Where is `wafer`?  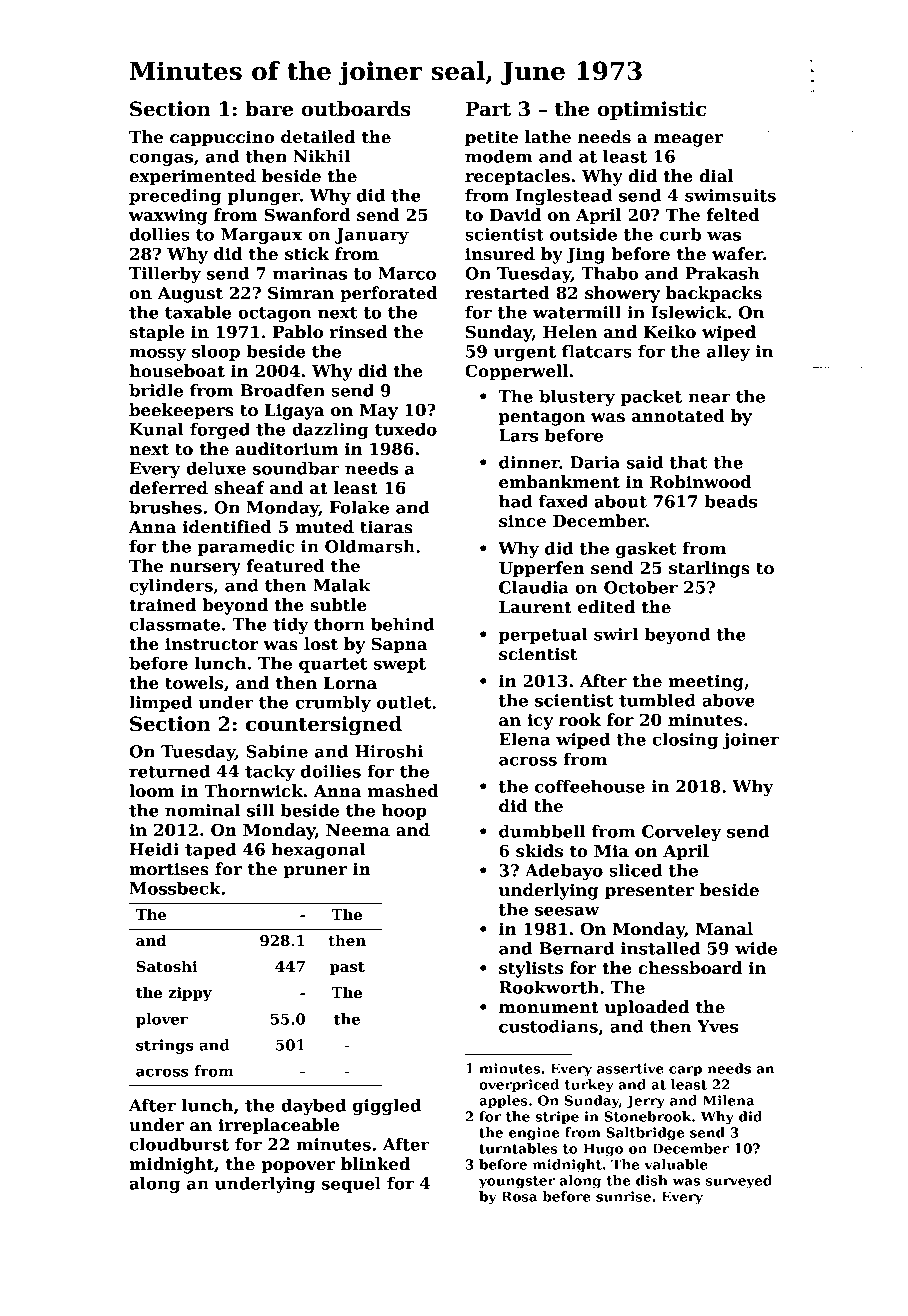 wafer is located at coordinates (737, 254).
